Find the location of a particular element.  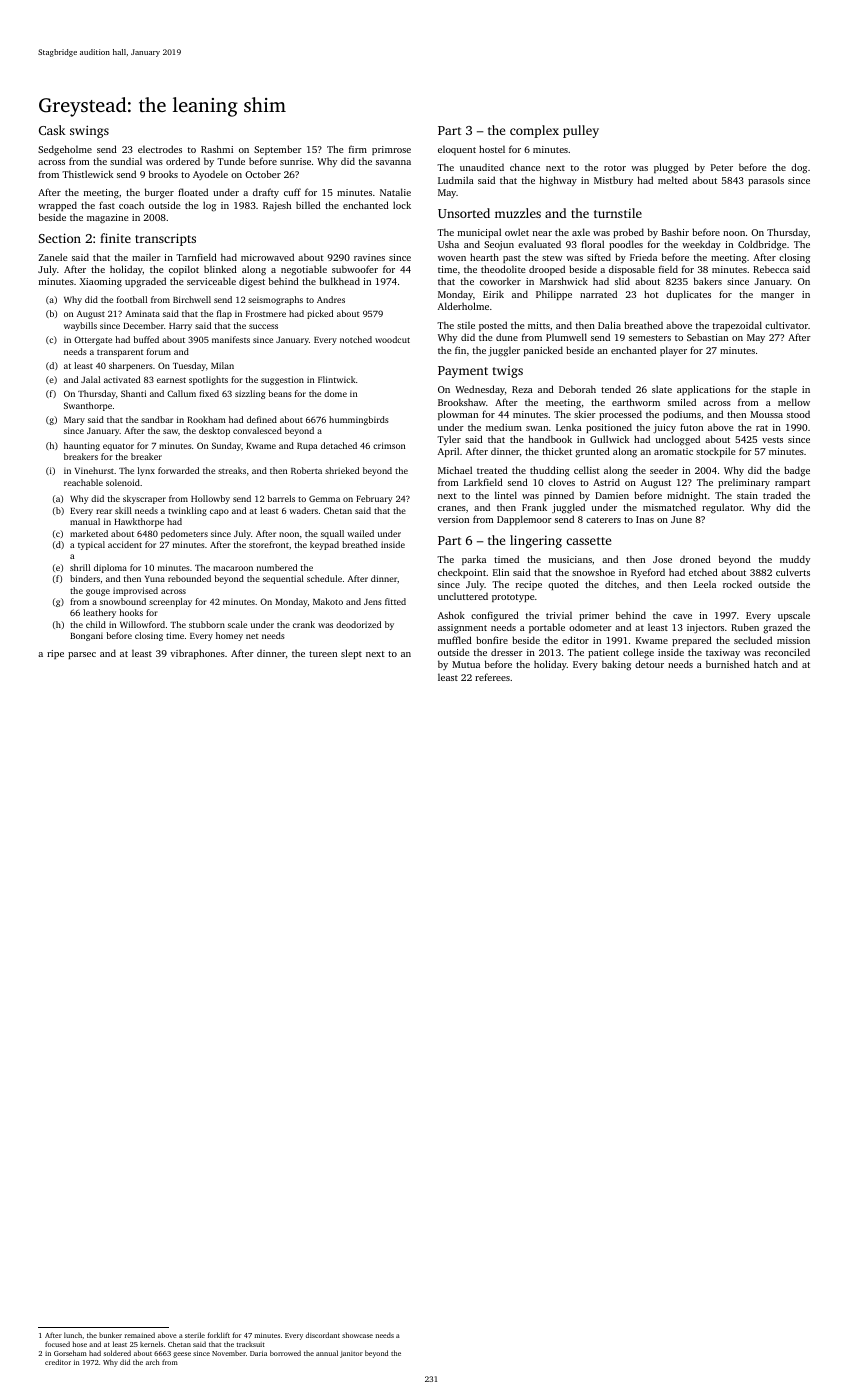

referees is located at coordinates (492, 677).
